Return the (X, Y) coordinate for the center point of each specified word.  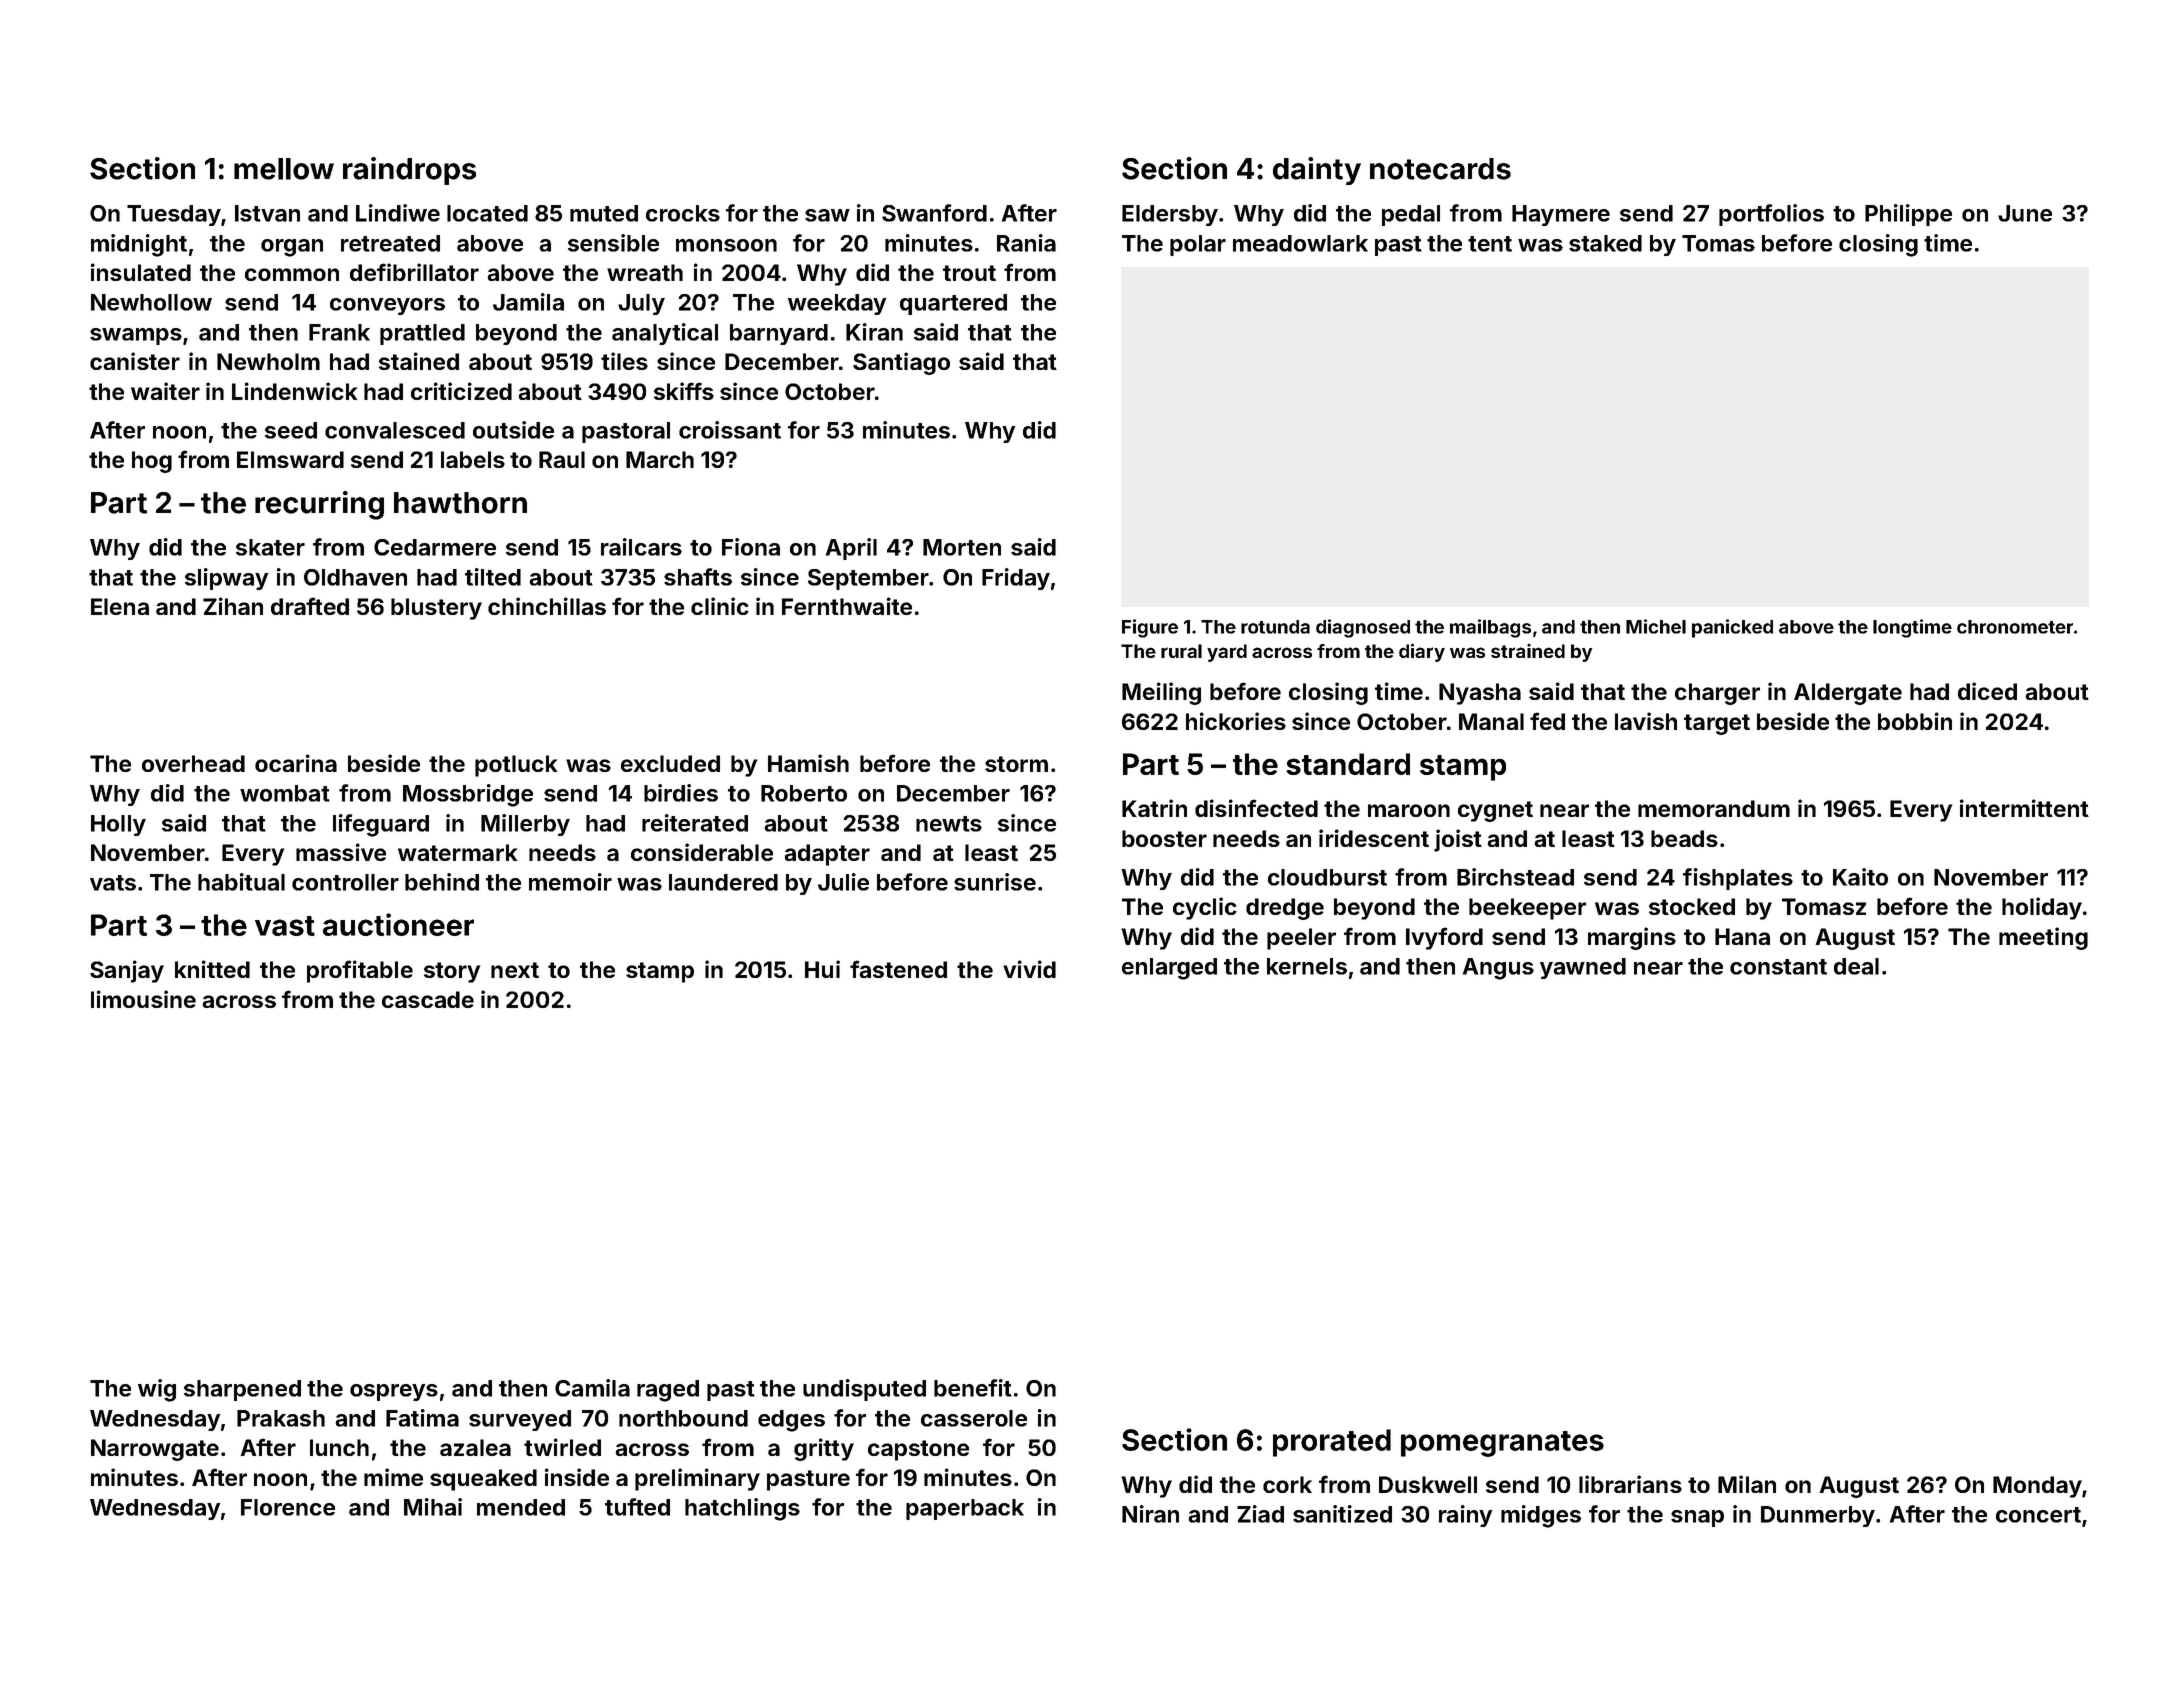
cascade (428, 999)
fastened (898, 969)
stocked (1692, 906)
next (515, 970)
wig (157, 1390)
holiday (2042, 908)
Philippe (1908, 215)
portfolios (1771, 215)
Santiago (901, 363)
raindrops (409, 171)
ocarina (296, 763)
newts (949, 824)
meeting (2043, 938)
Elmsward (290, 459)
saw (827, 215)
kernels (1307, 966)
